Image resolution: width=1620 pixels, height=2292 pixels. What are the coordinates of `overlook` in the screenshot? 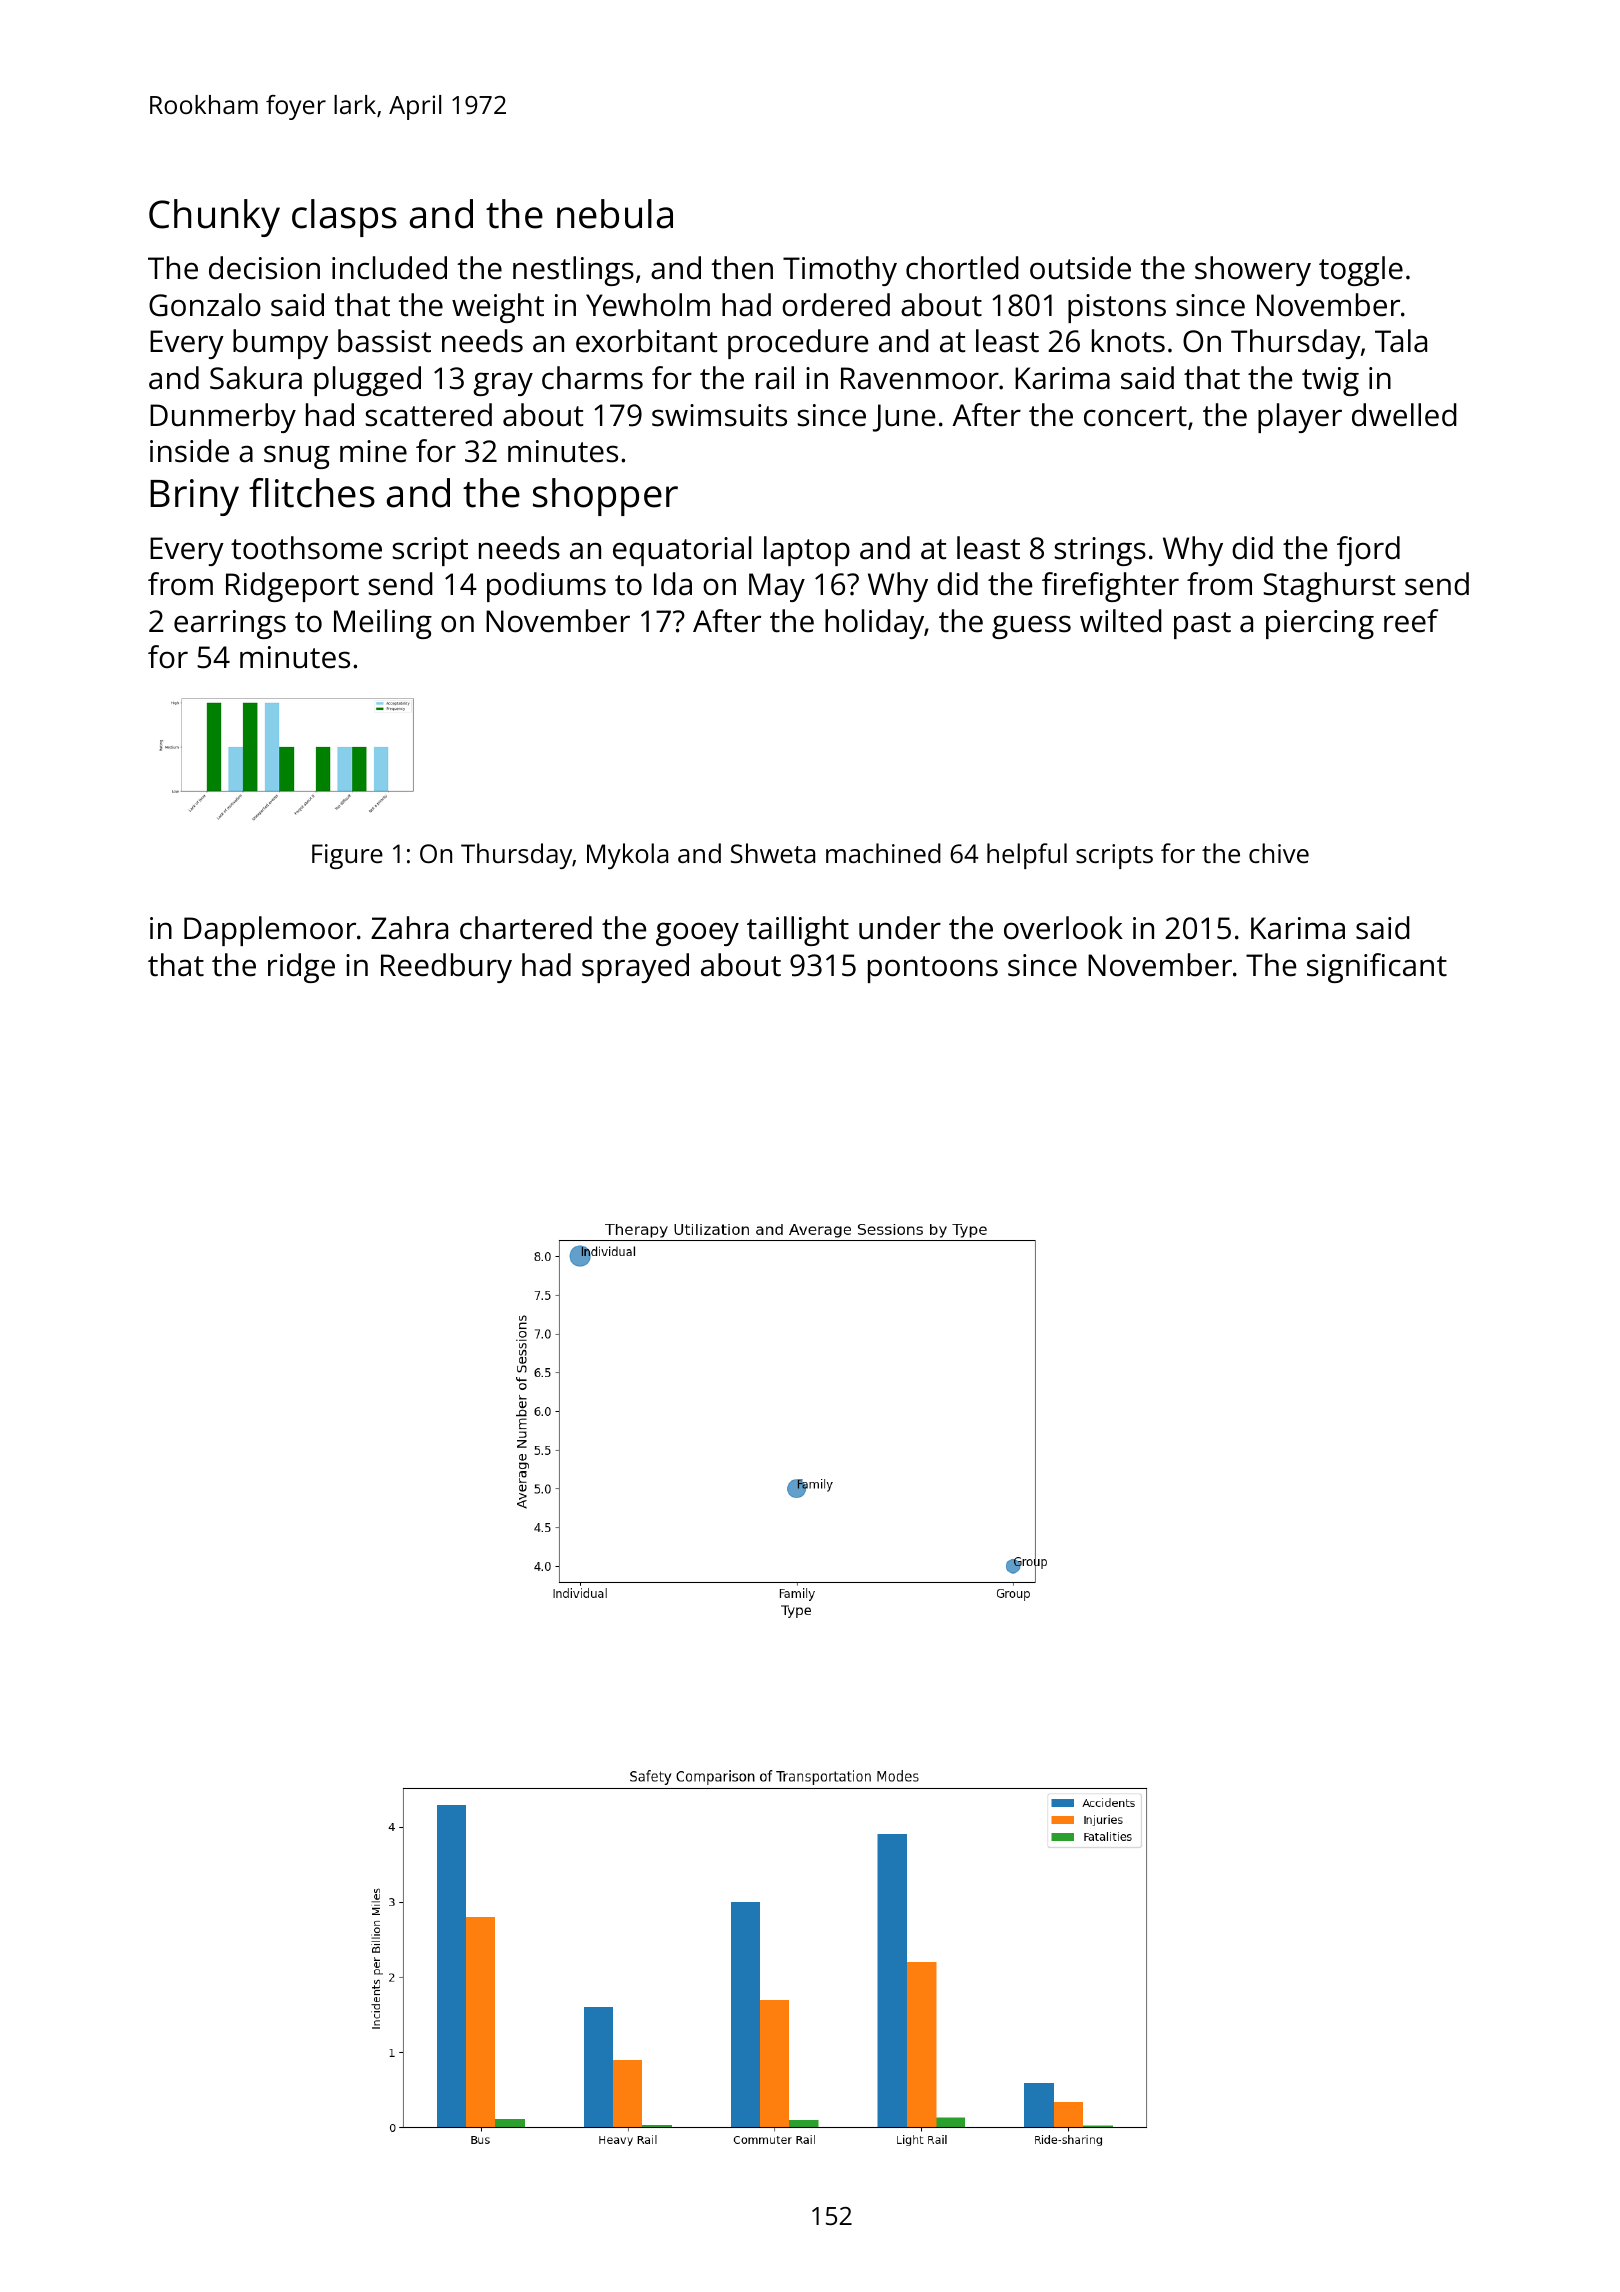 It's located at (1063, 928).
